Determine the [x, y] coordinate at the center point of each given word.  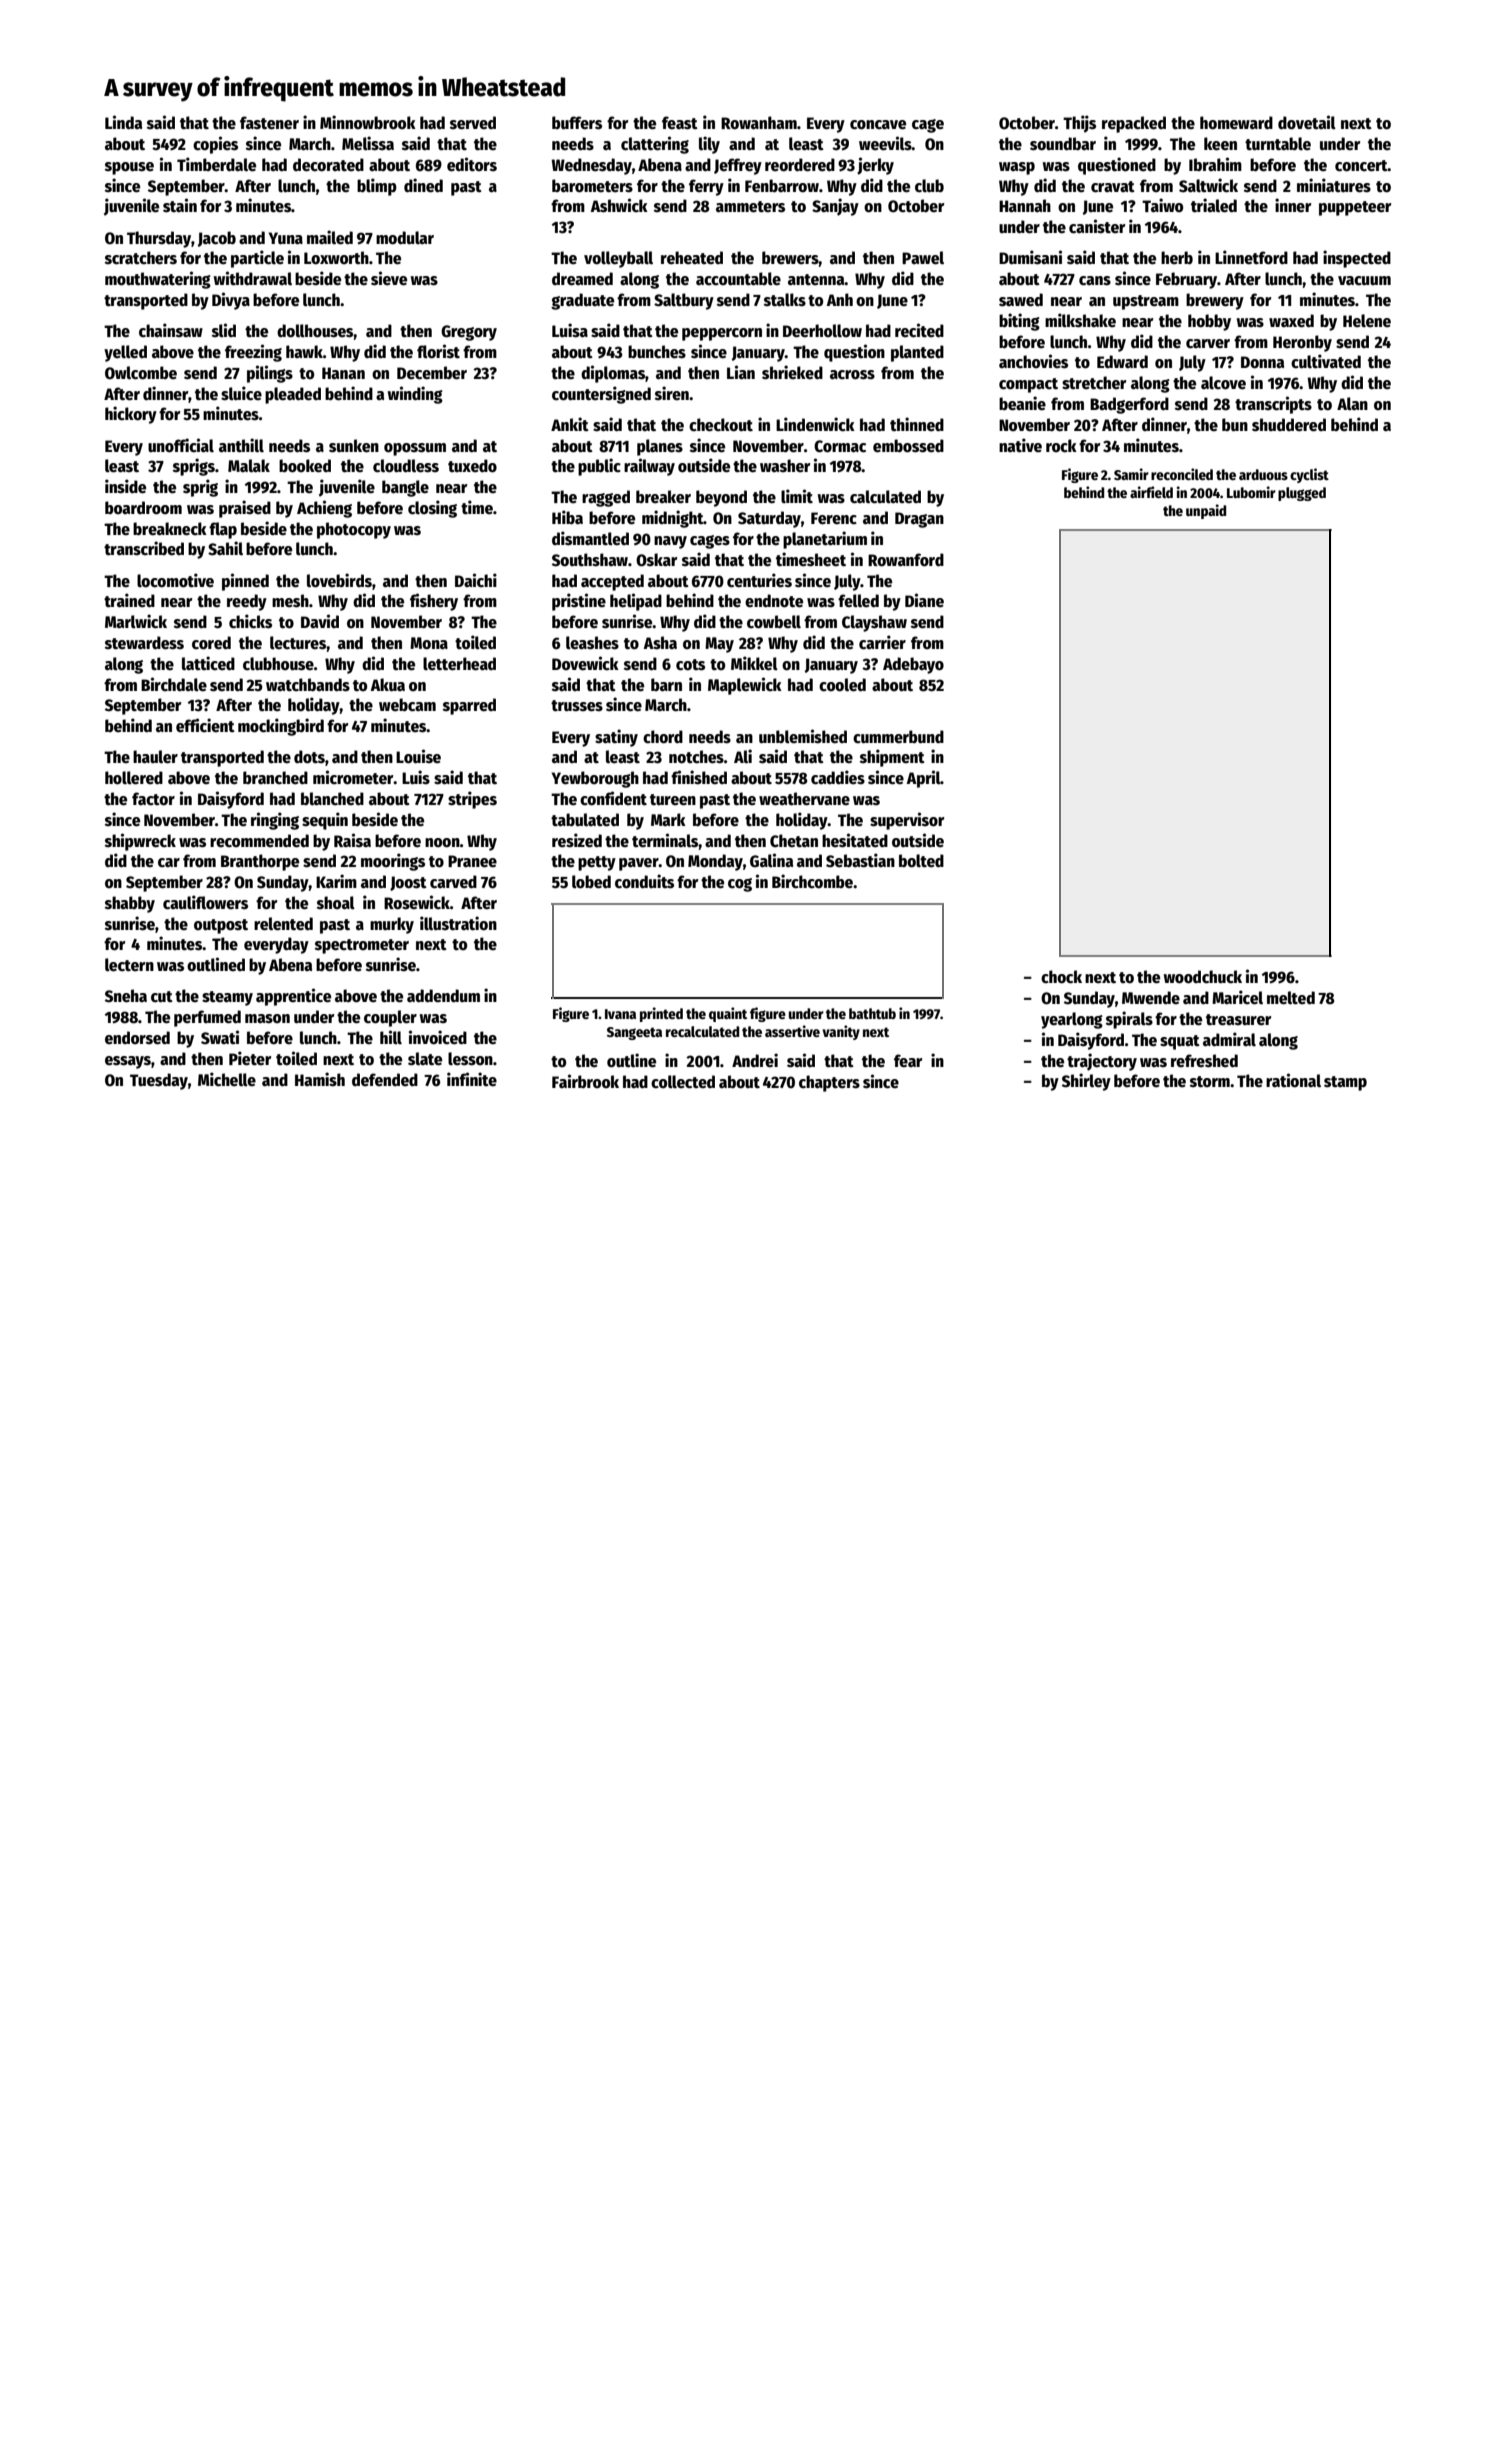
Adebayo [913, 665]
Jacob [217, 239]
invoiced [438, 1037]
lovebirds [339, 580]
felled [858, 601]
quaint [728, 1014]
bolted [921, 861]
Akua [388, 685]
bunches [657, 352]
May [719, 645]
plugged [1302, 494]
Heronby [1302, 343]
